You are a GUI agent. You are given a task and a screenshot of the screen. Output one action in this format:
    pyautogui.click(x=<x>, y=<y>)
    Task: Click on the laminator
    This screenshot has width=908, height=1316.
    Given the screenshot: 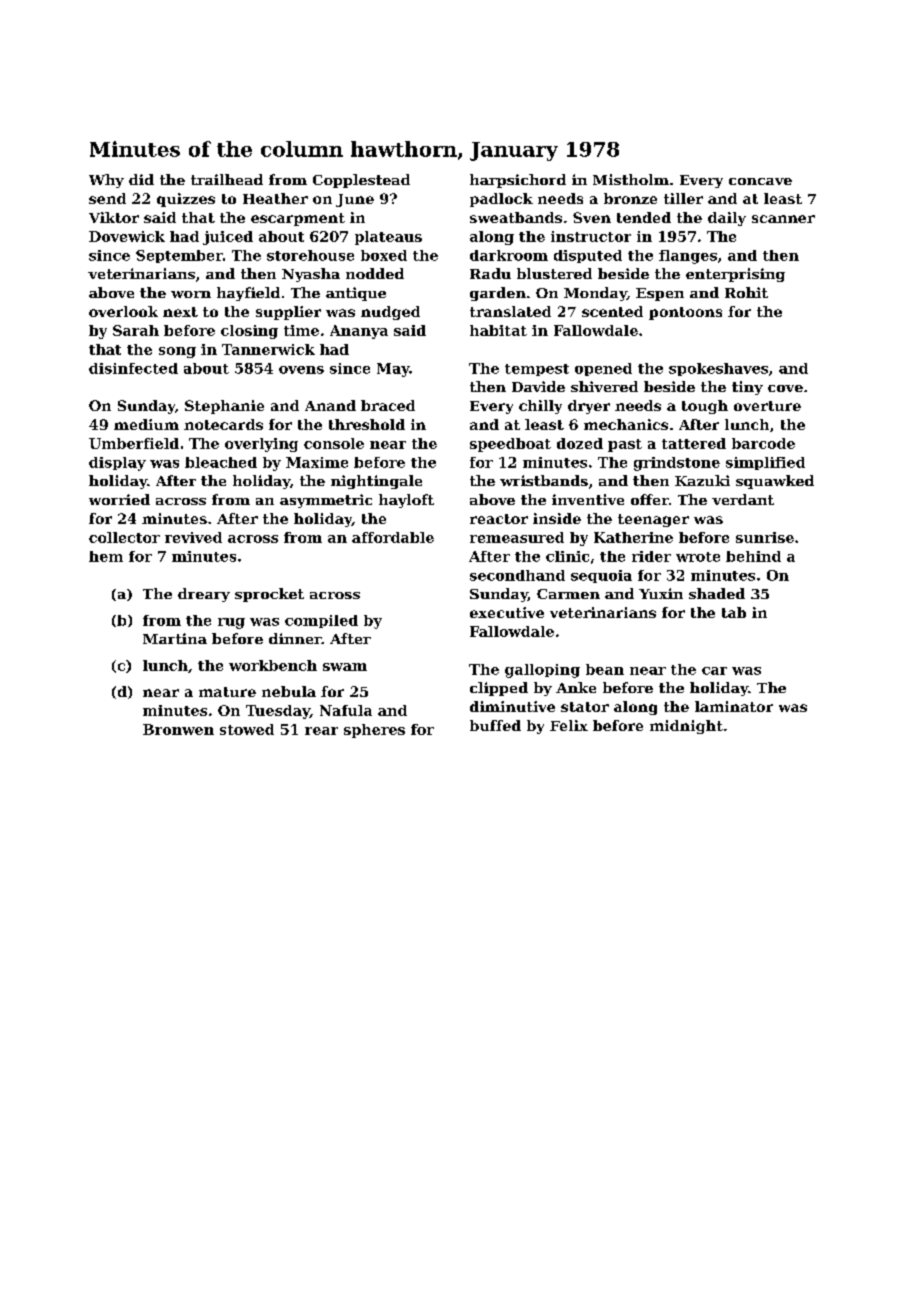 What is the action you would take?
    pyautogui.click(x=734, y=706)
